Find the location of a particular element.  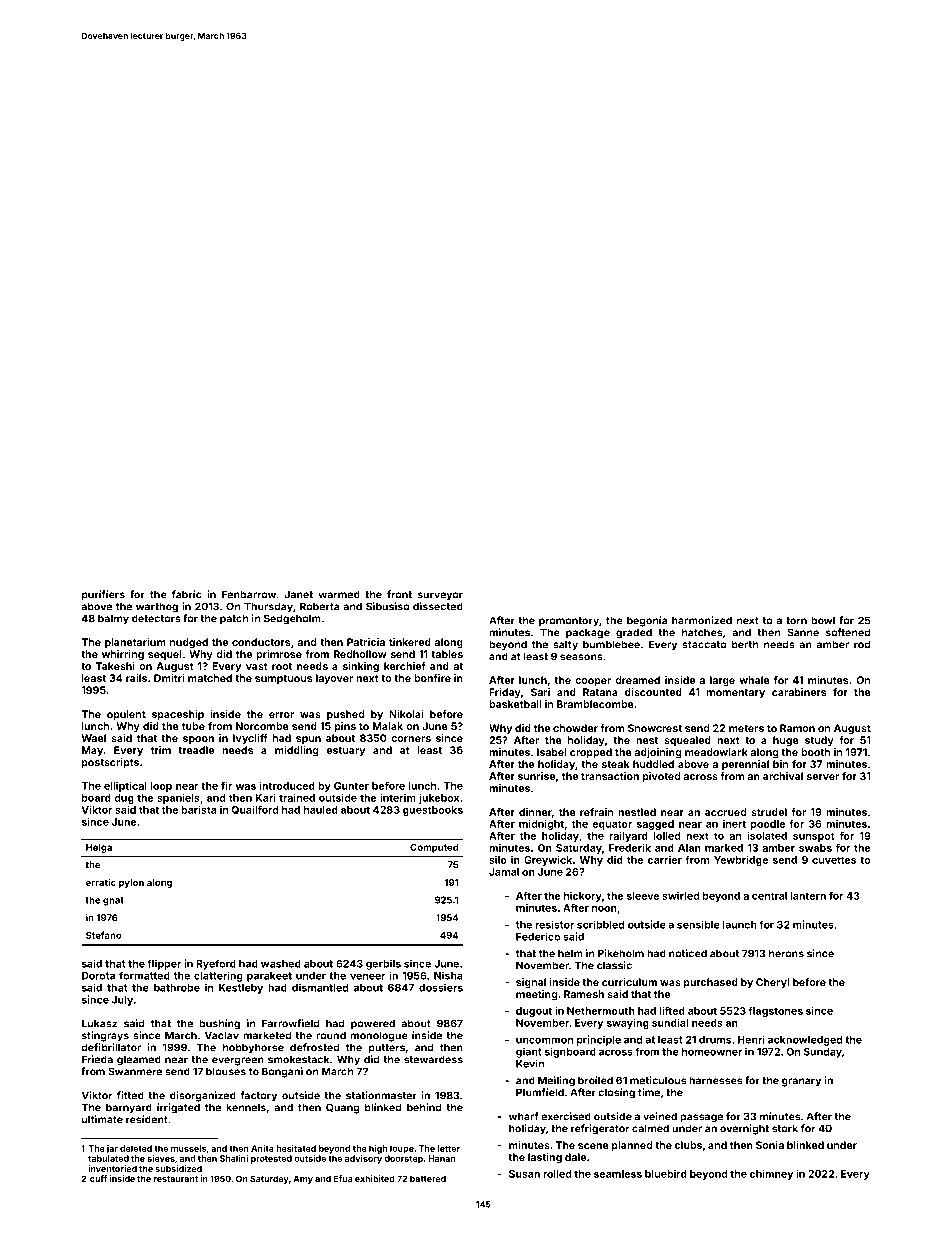

salty is located at coordinates (565, 645).
